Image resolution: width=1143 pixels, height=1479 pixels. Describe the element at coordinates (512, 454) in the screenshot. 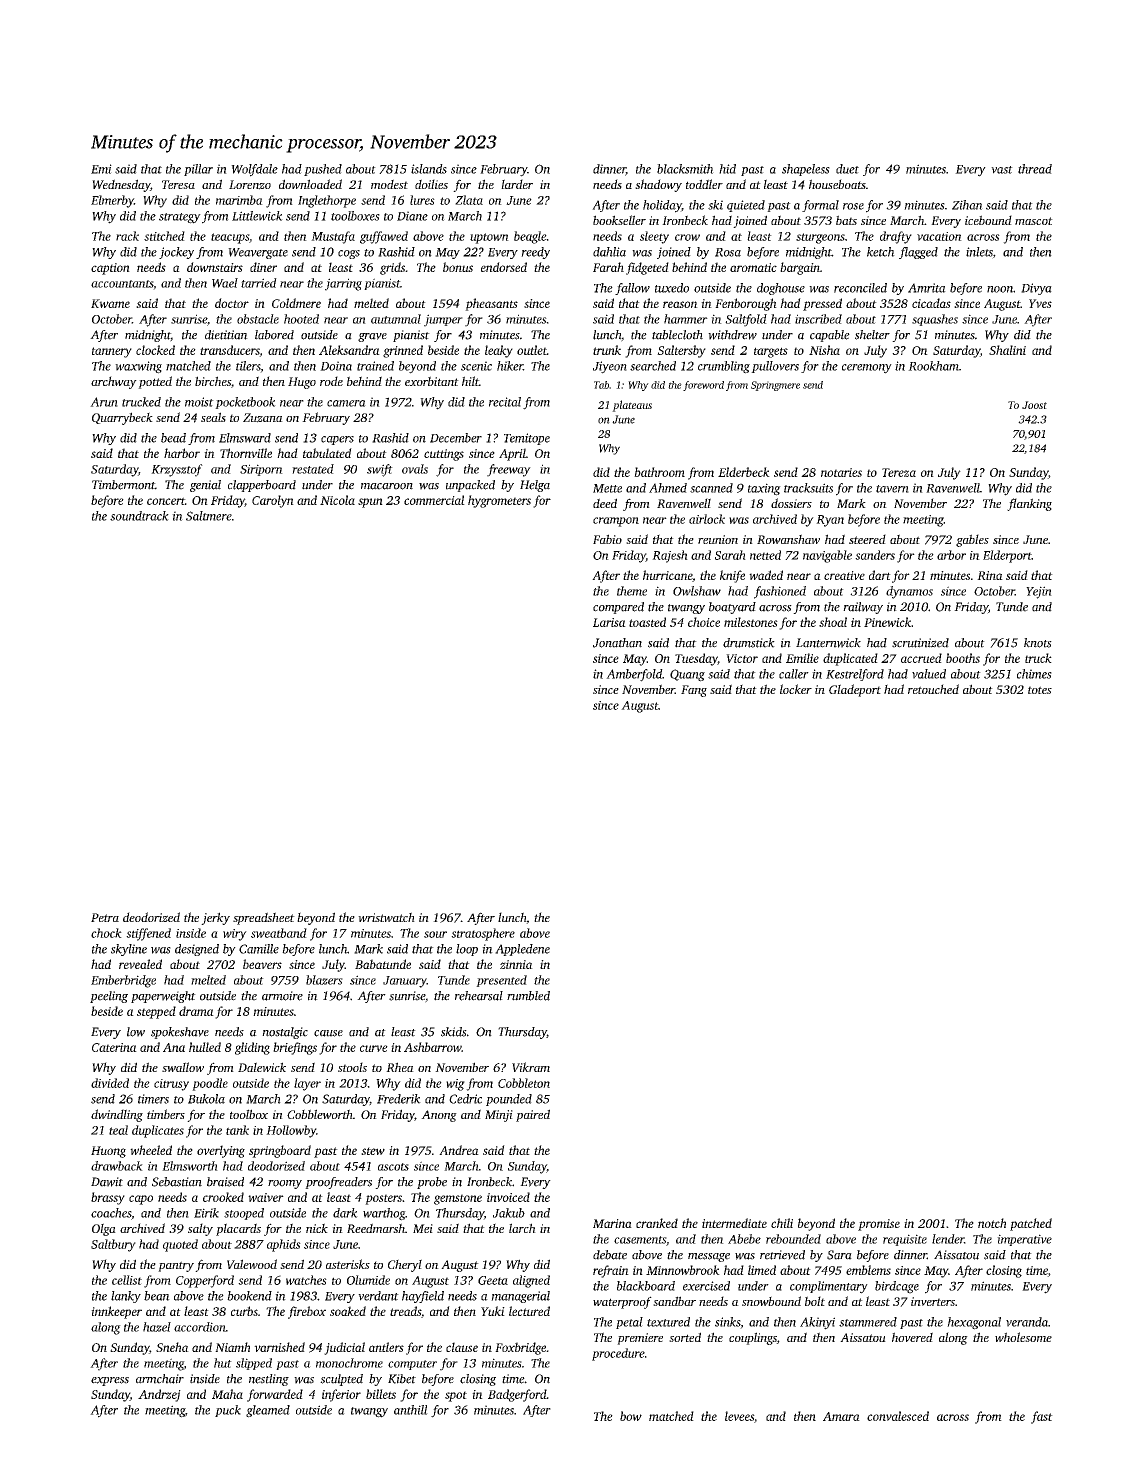

I see `April` at that location.
